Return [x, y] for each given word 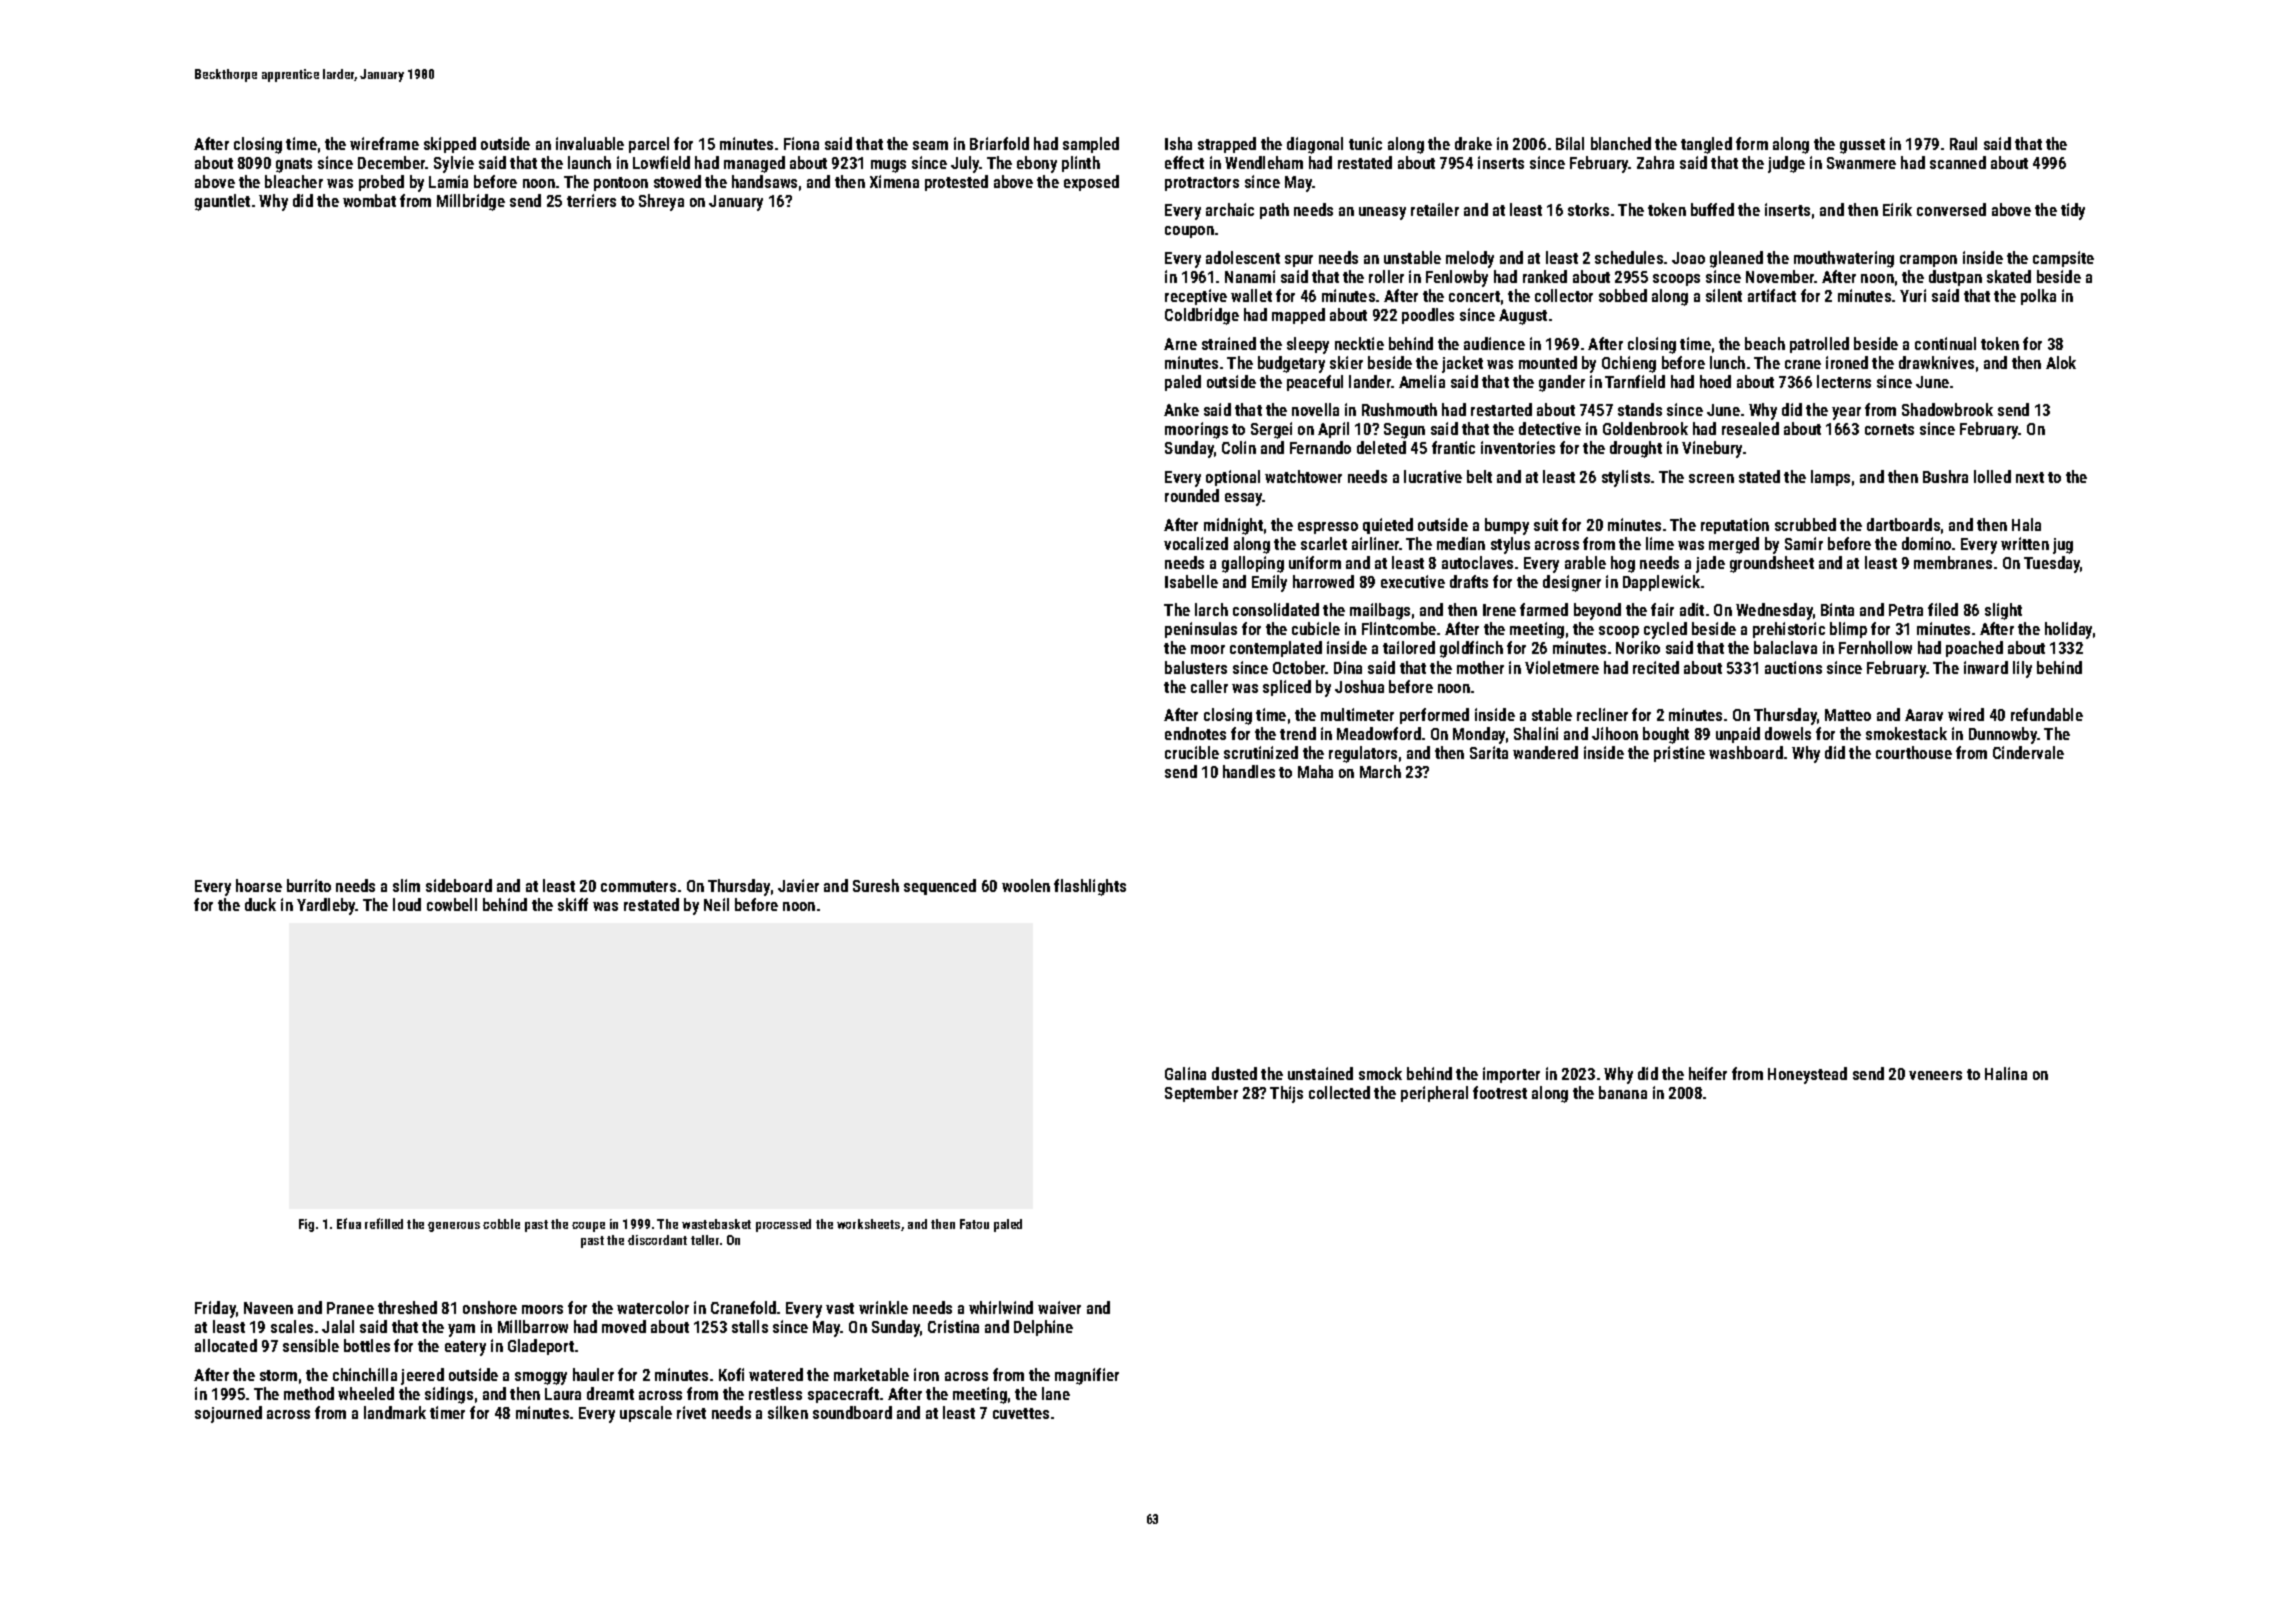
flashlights [1090, 887]
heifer [1708, 1073]
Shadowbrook [1947, 409]
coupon [1189, 232]
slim [406, 885]
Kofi [731, 1374]
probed [381, 183]
